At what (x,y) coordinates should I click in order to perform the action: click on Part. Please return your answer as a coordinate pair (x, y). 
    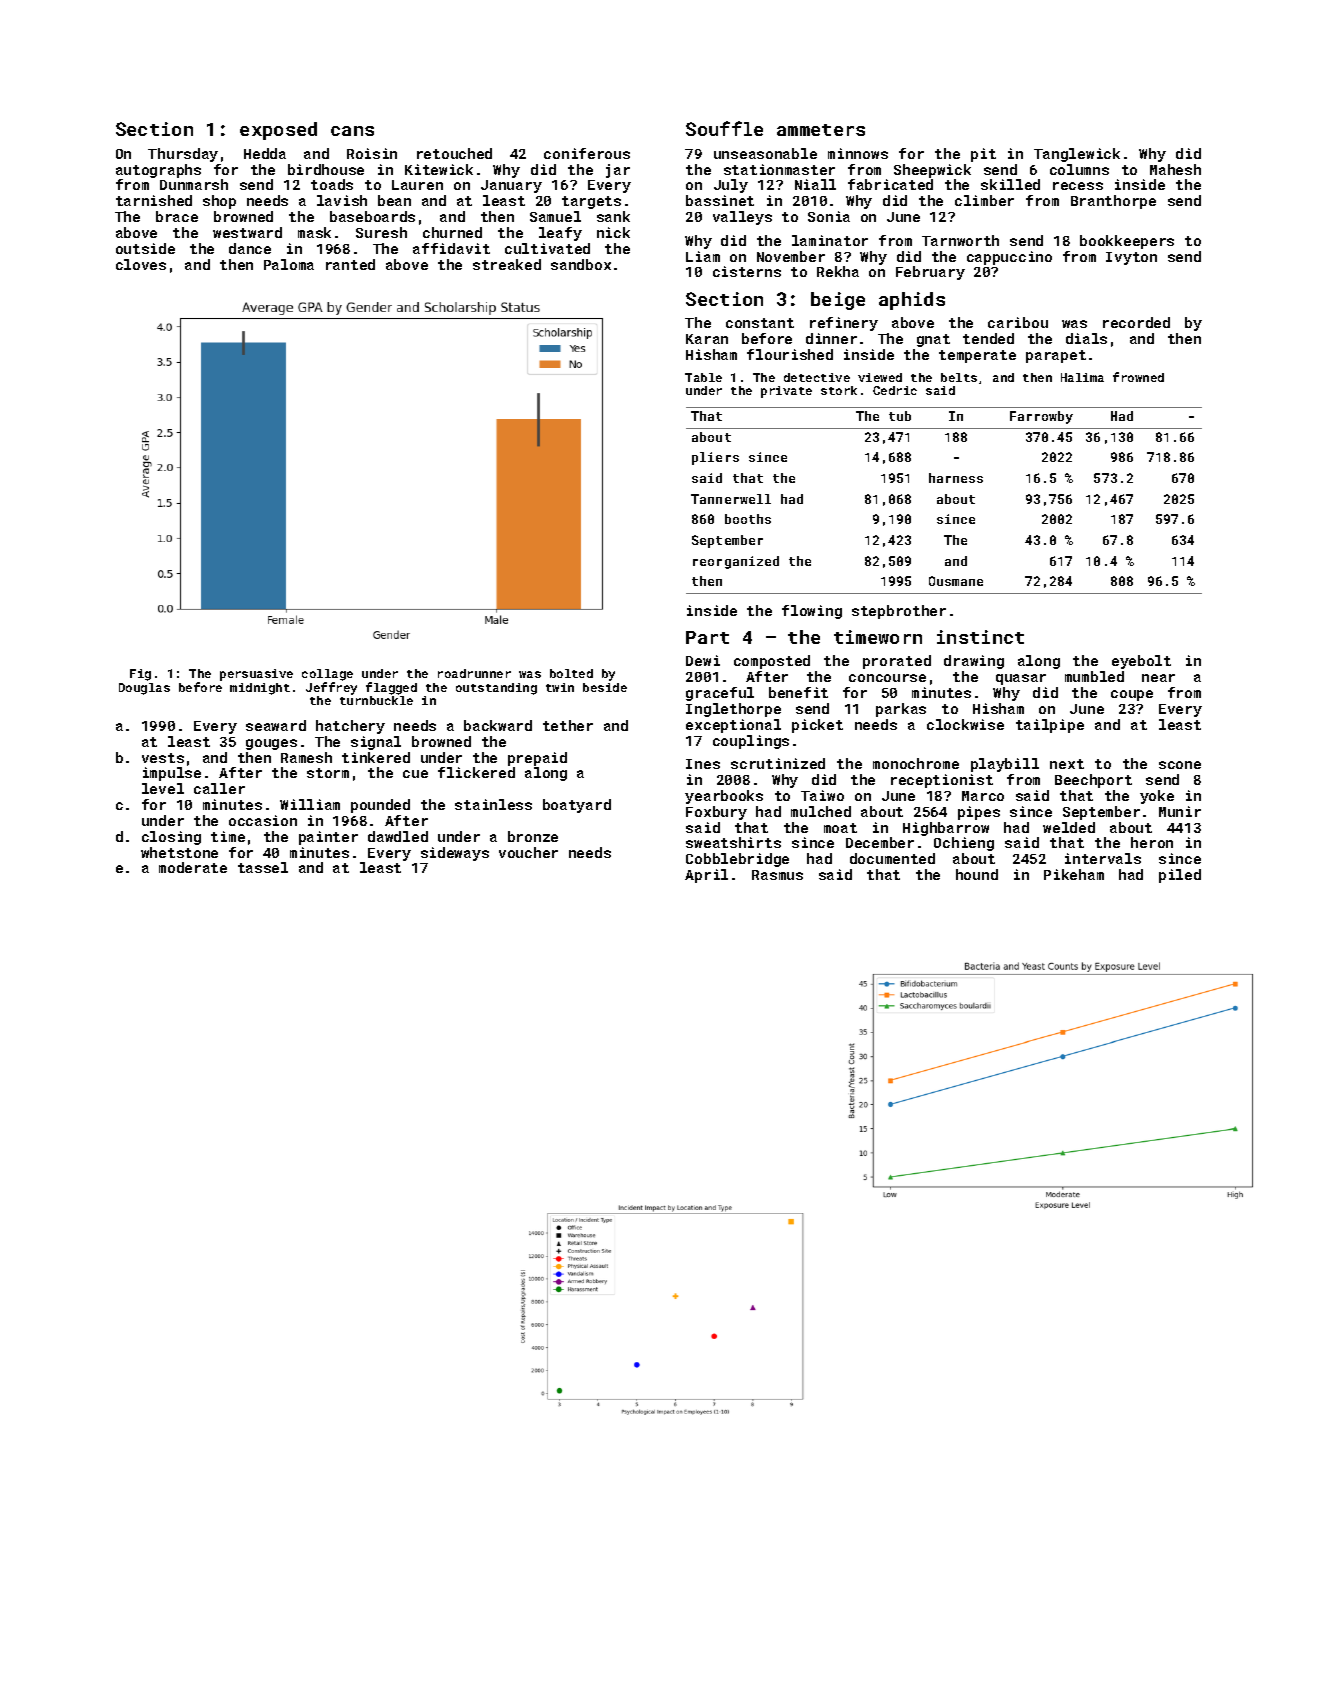
    Looking at the image, I should click on (707, 637).
